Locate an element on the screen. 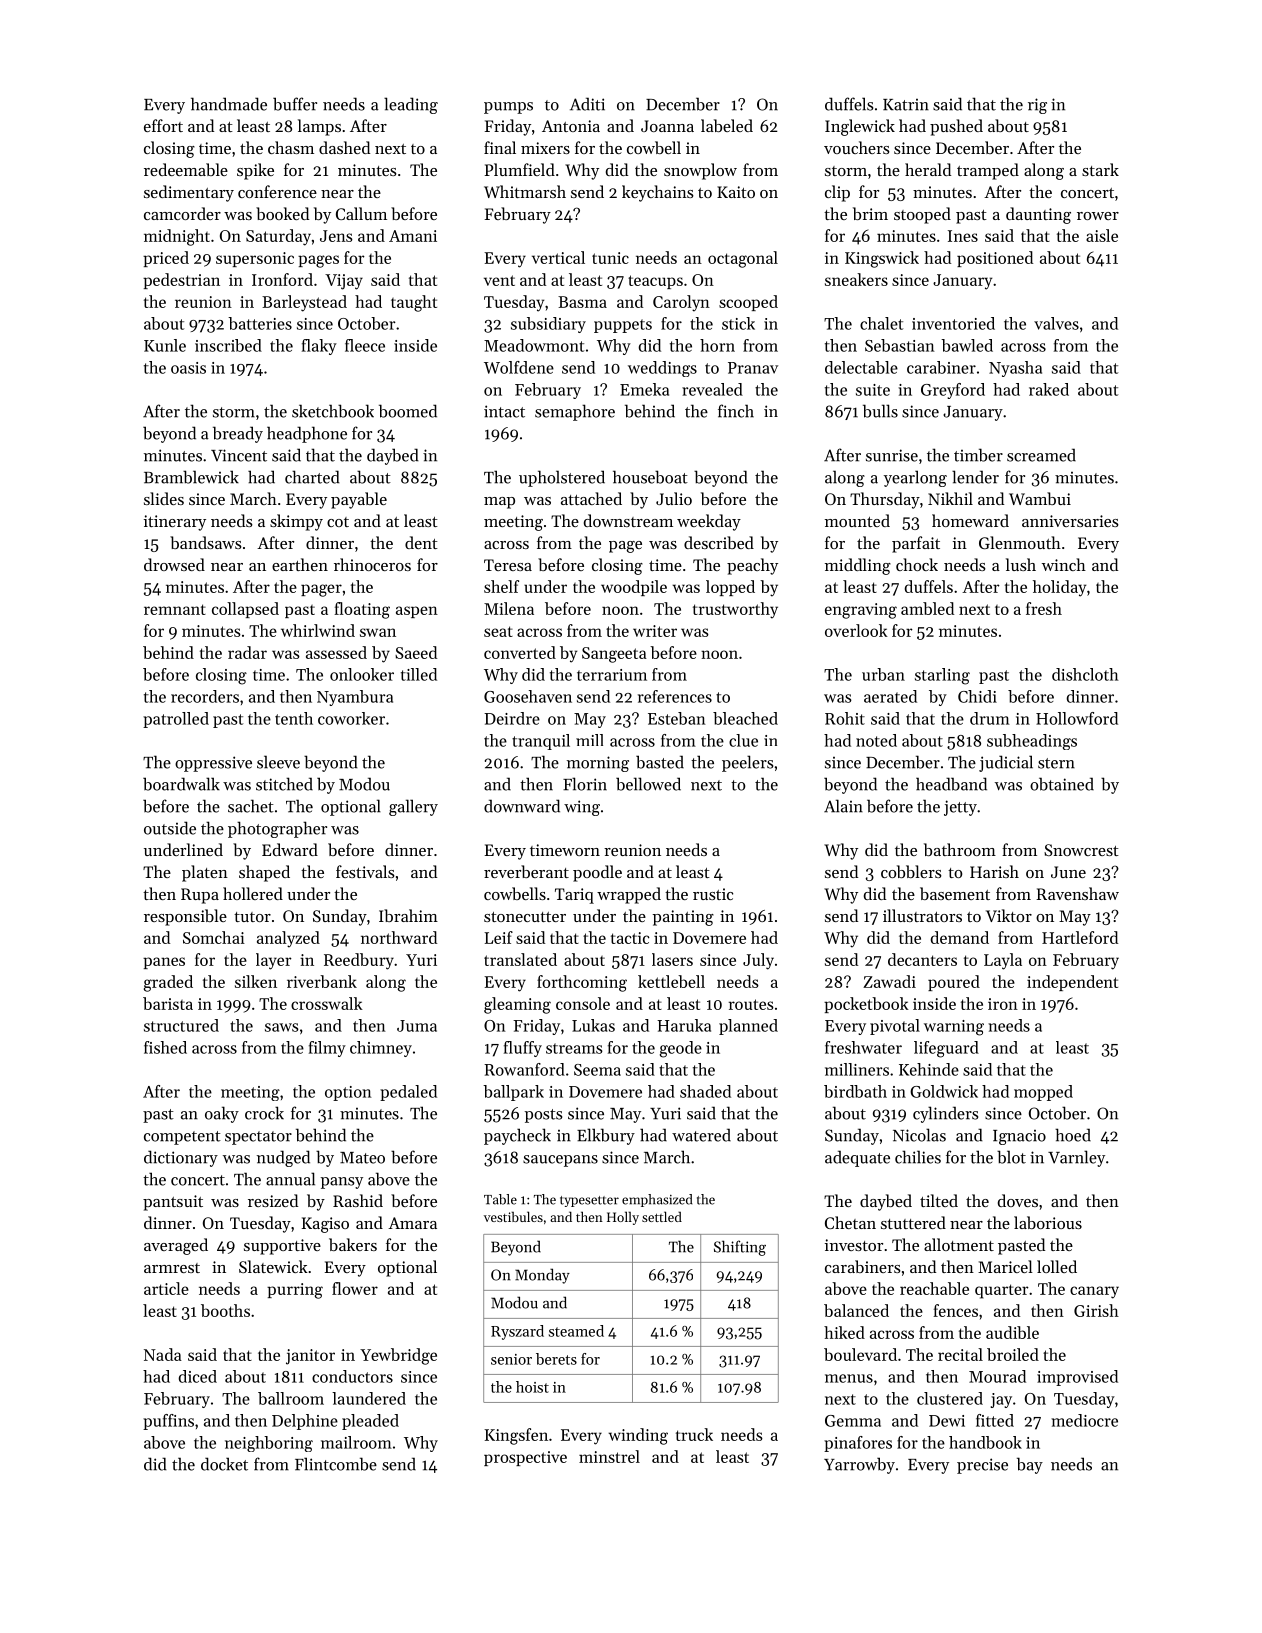  rustic is located at coordinates (713, 894).
